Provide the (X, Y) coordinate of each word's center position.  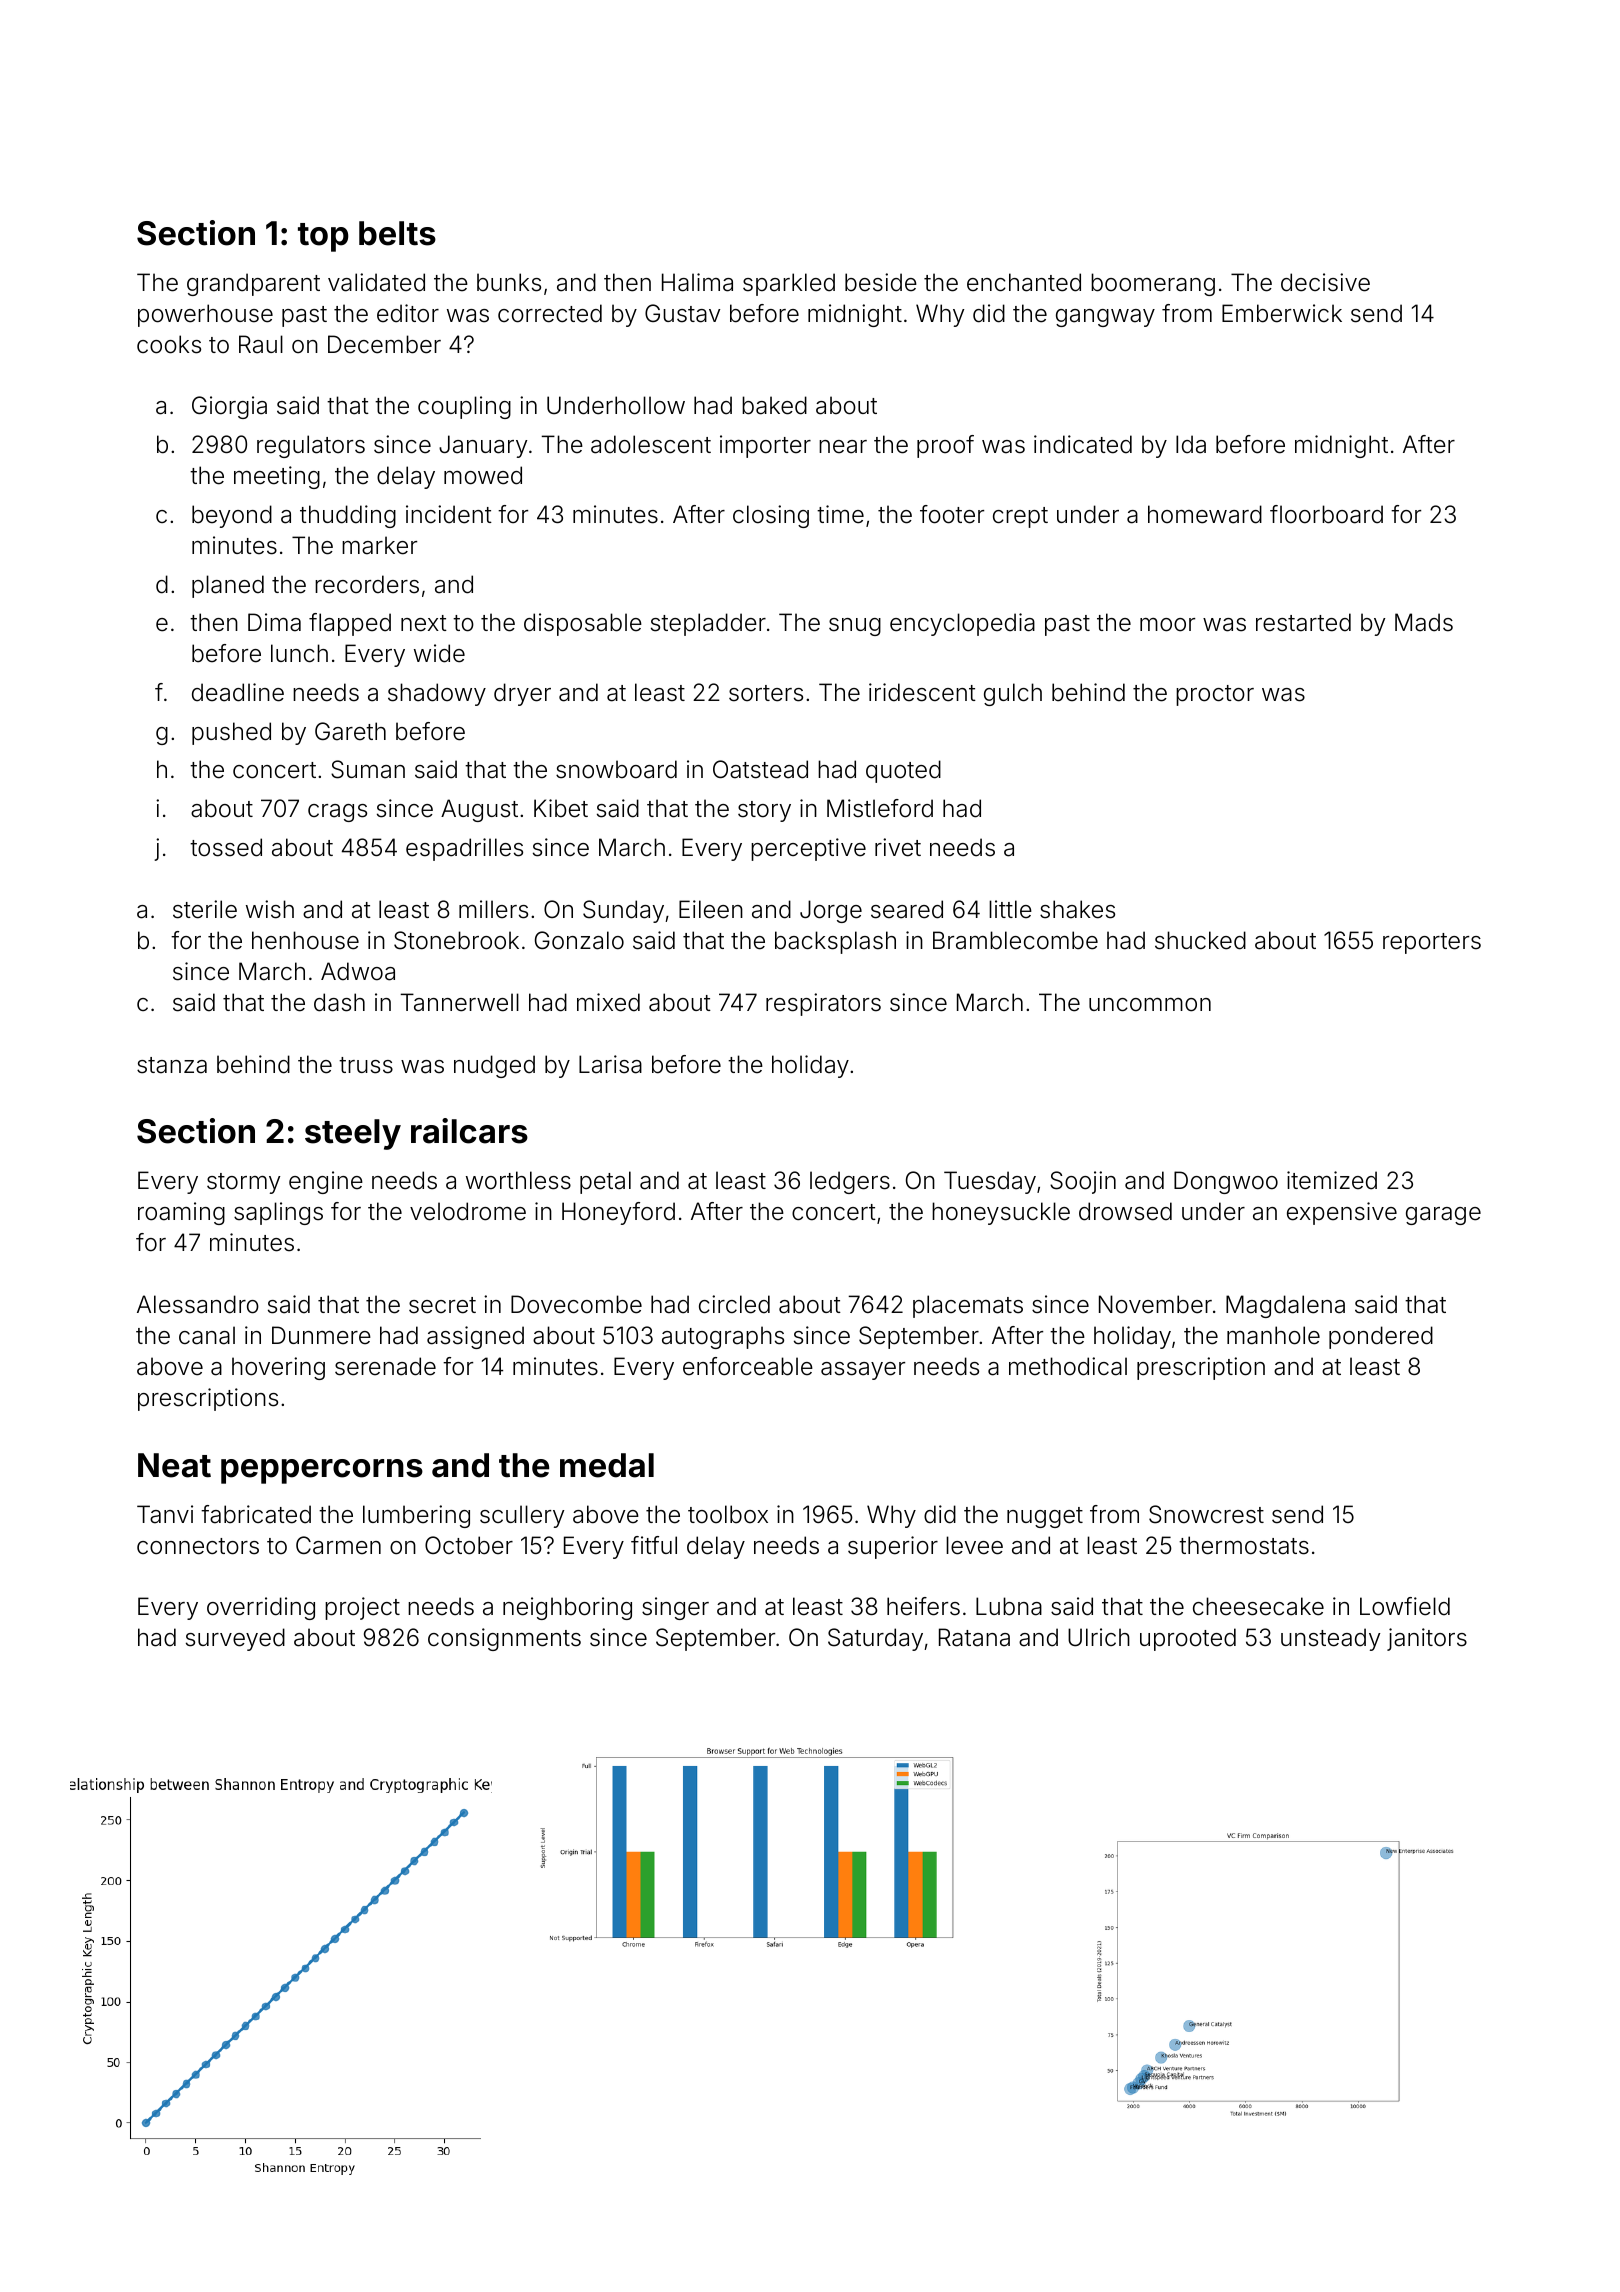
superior (893, 1547)
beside (881, 282)
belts (397, 233)
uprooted (1188, 1639)
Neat (174, 1465)
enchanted (1024, 282)
